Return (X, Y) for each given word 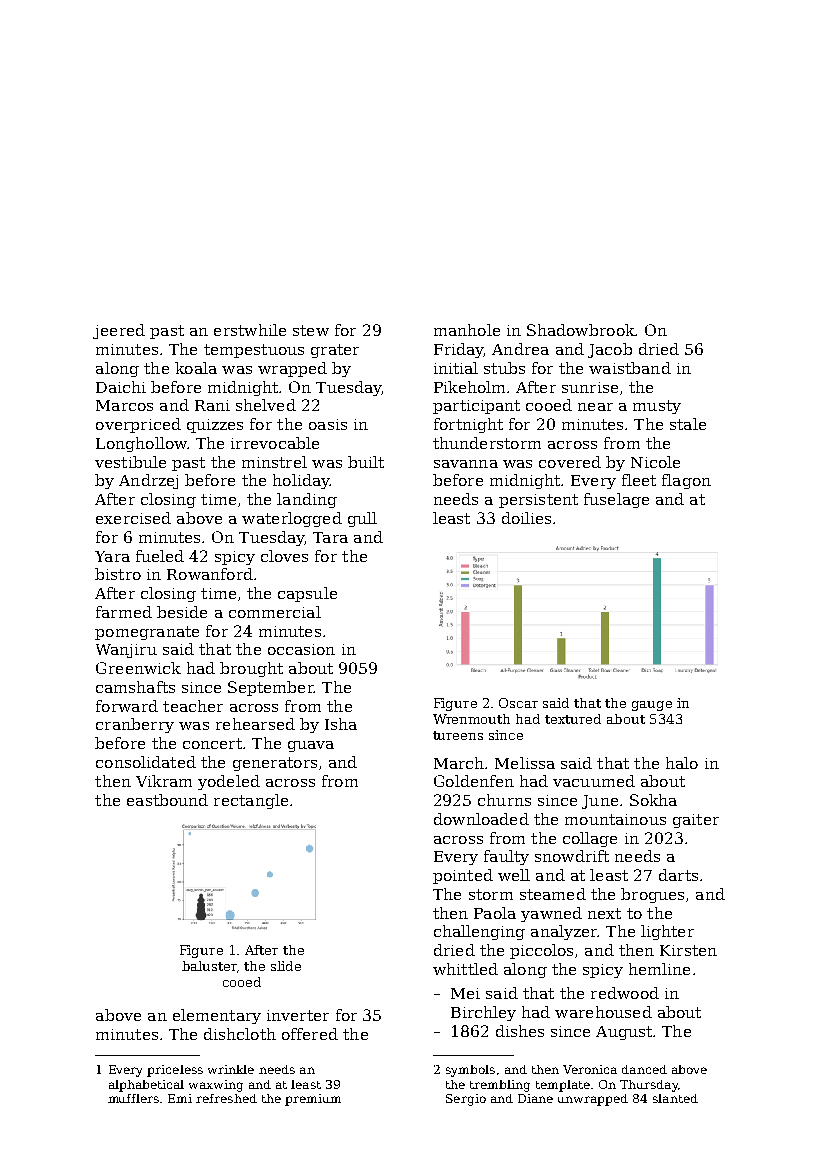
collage (590, 839)
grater (335, 351)
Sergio (466, 1100)
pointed (463, 876)
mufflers (133, 1098)
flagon (686, 481)
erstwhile (250, 330)
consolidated (146, 762)
